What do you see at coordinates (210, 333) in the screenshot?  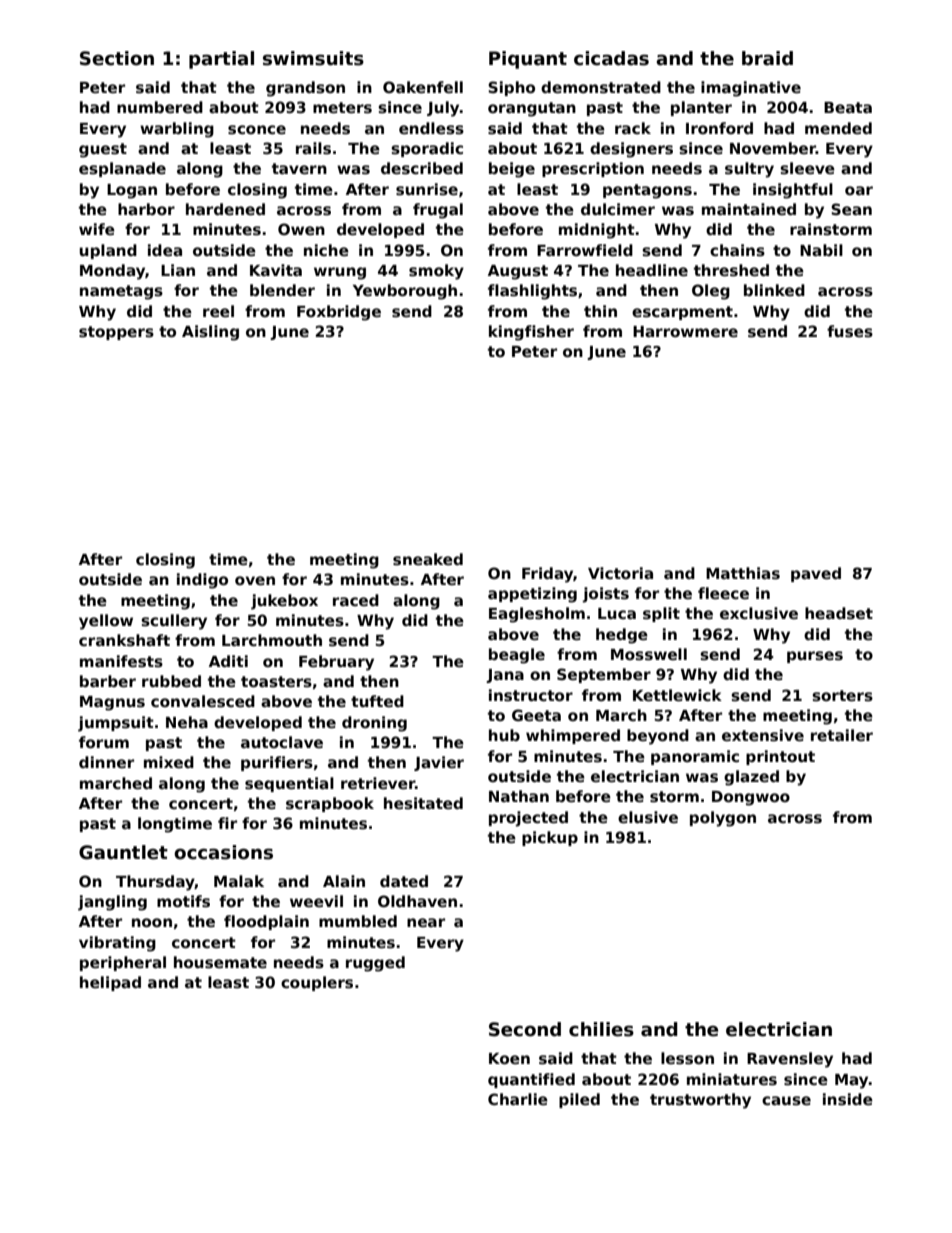 I see `Aisling` at bounding box center [210, 333].
